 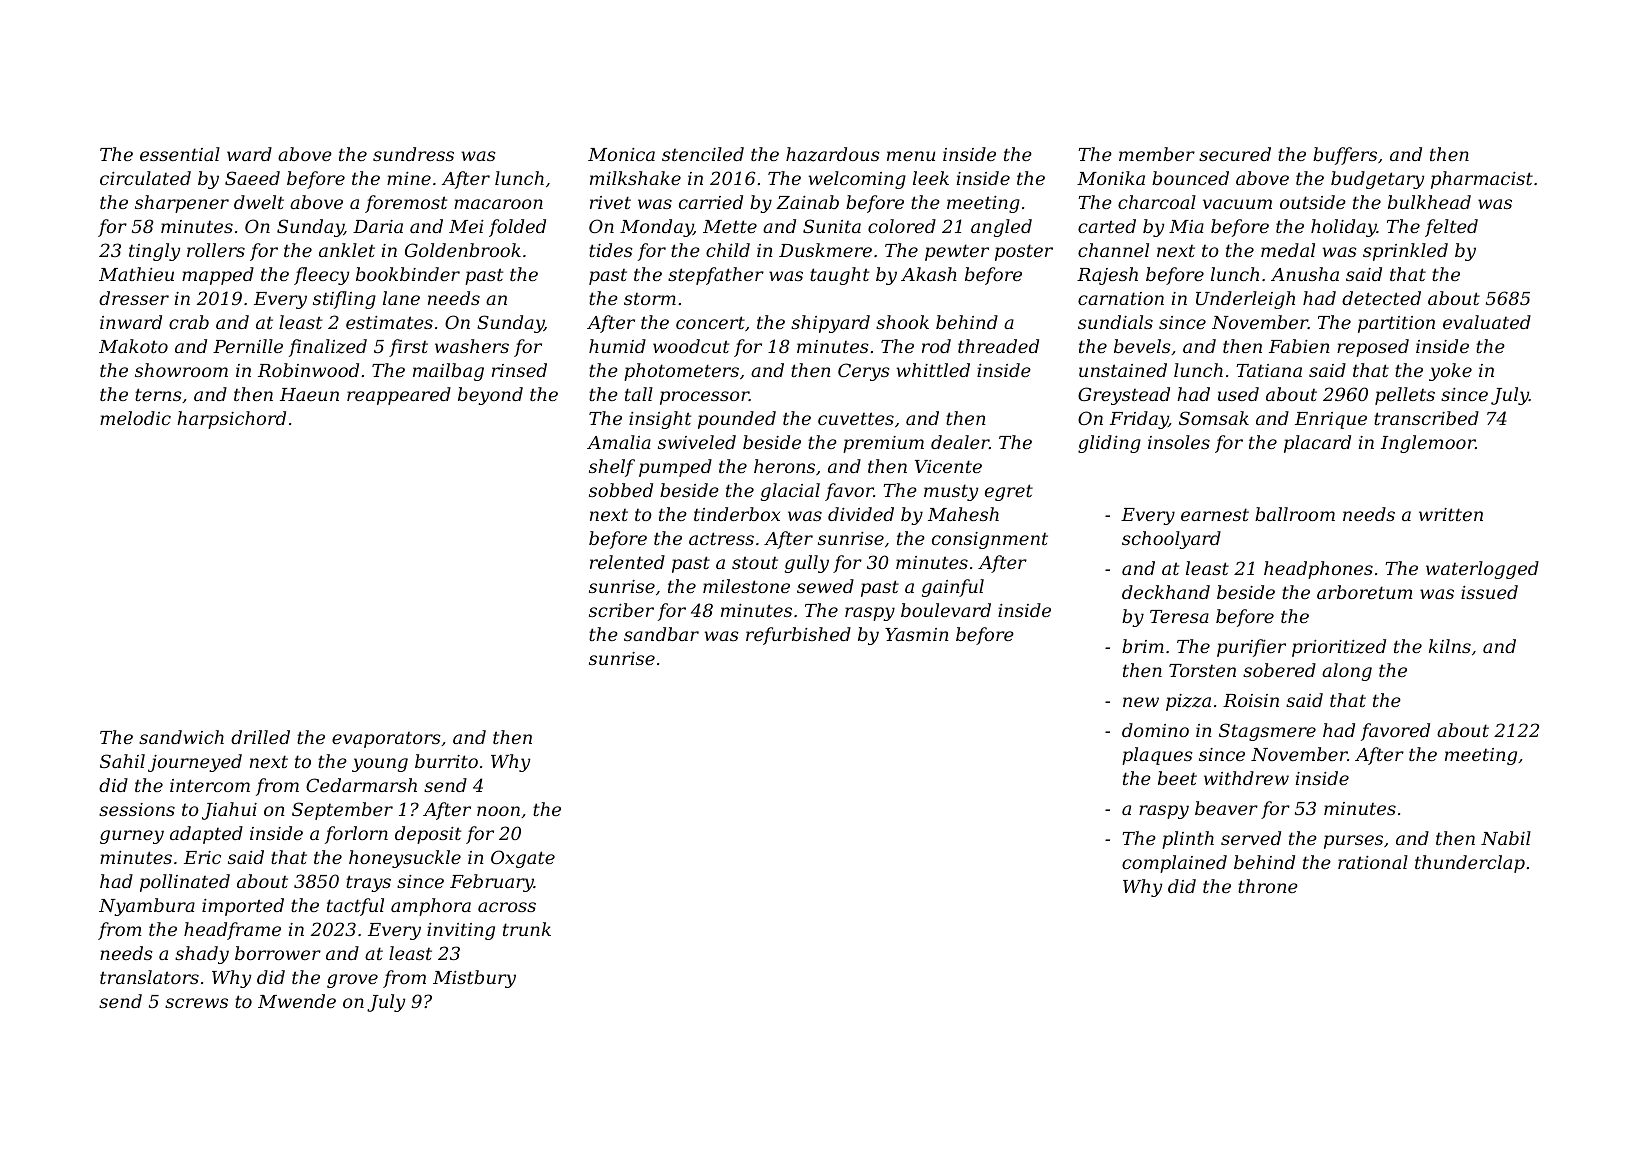 What do you see at coordinates (389, 322) in the screenshot?
I see `estimates` at bounding box center [389, 322].
